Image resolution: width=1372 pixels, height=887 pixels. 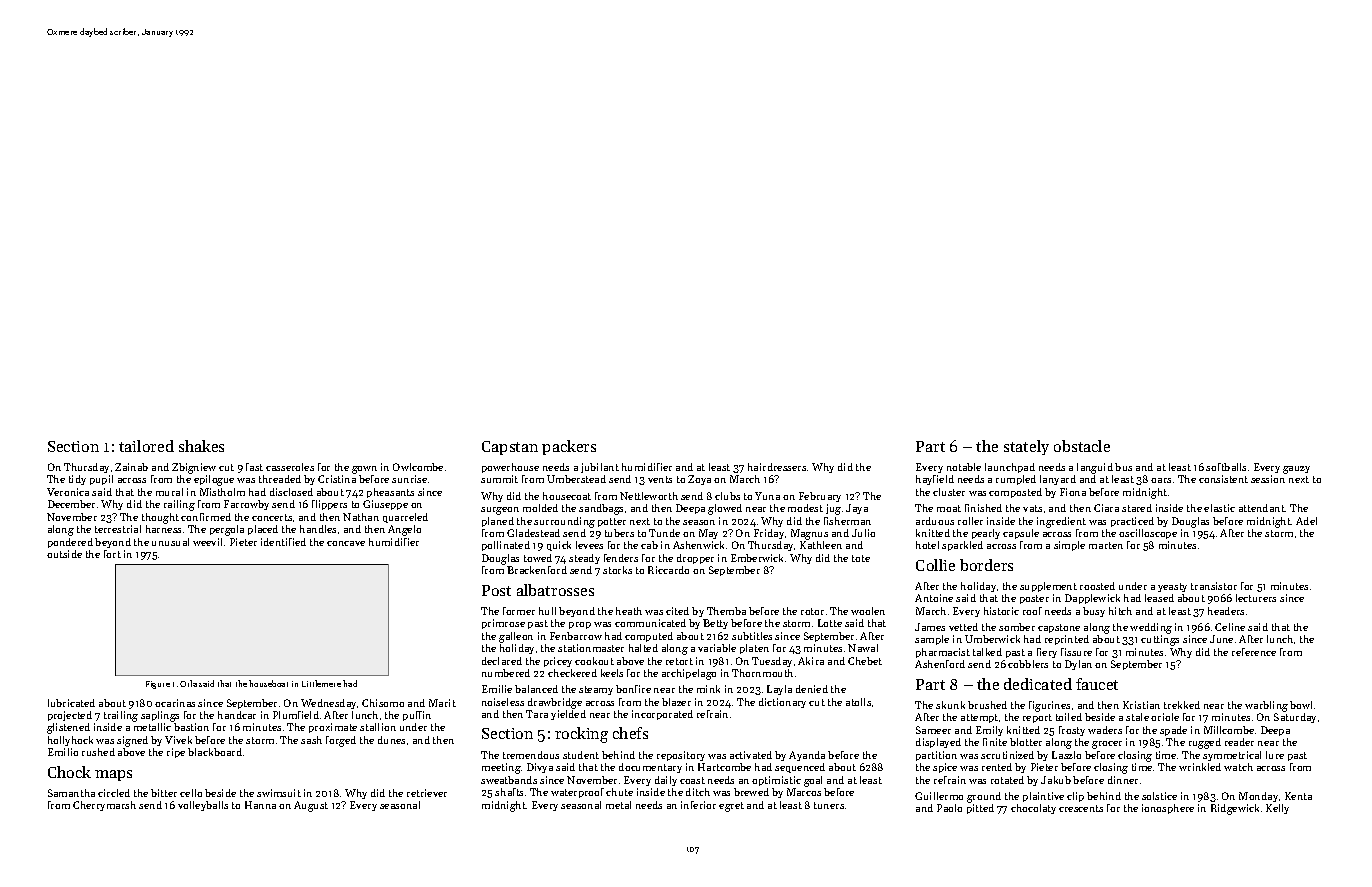 What do you see at coordinates (503, 624) in the document?
I see `primrose` at bounding box center [503, 624].
